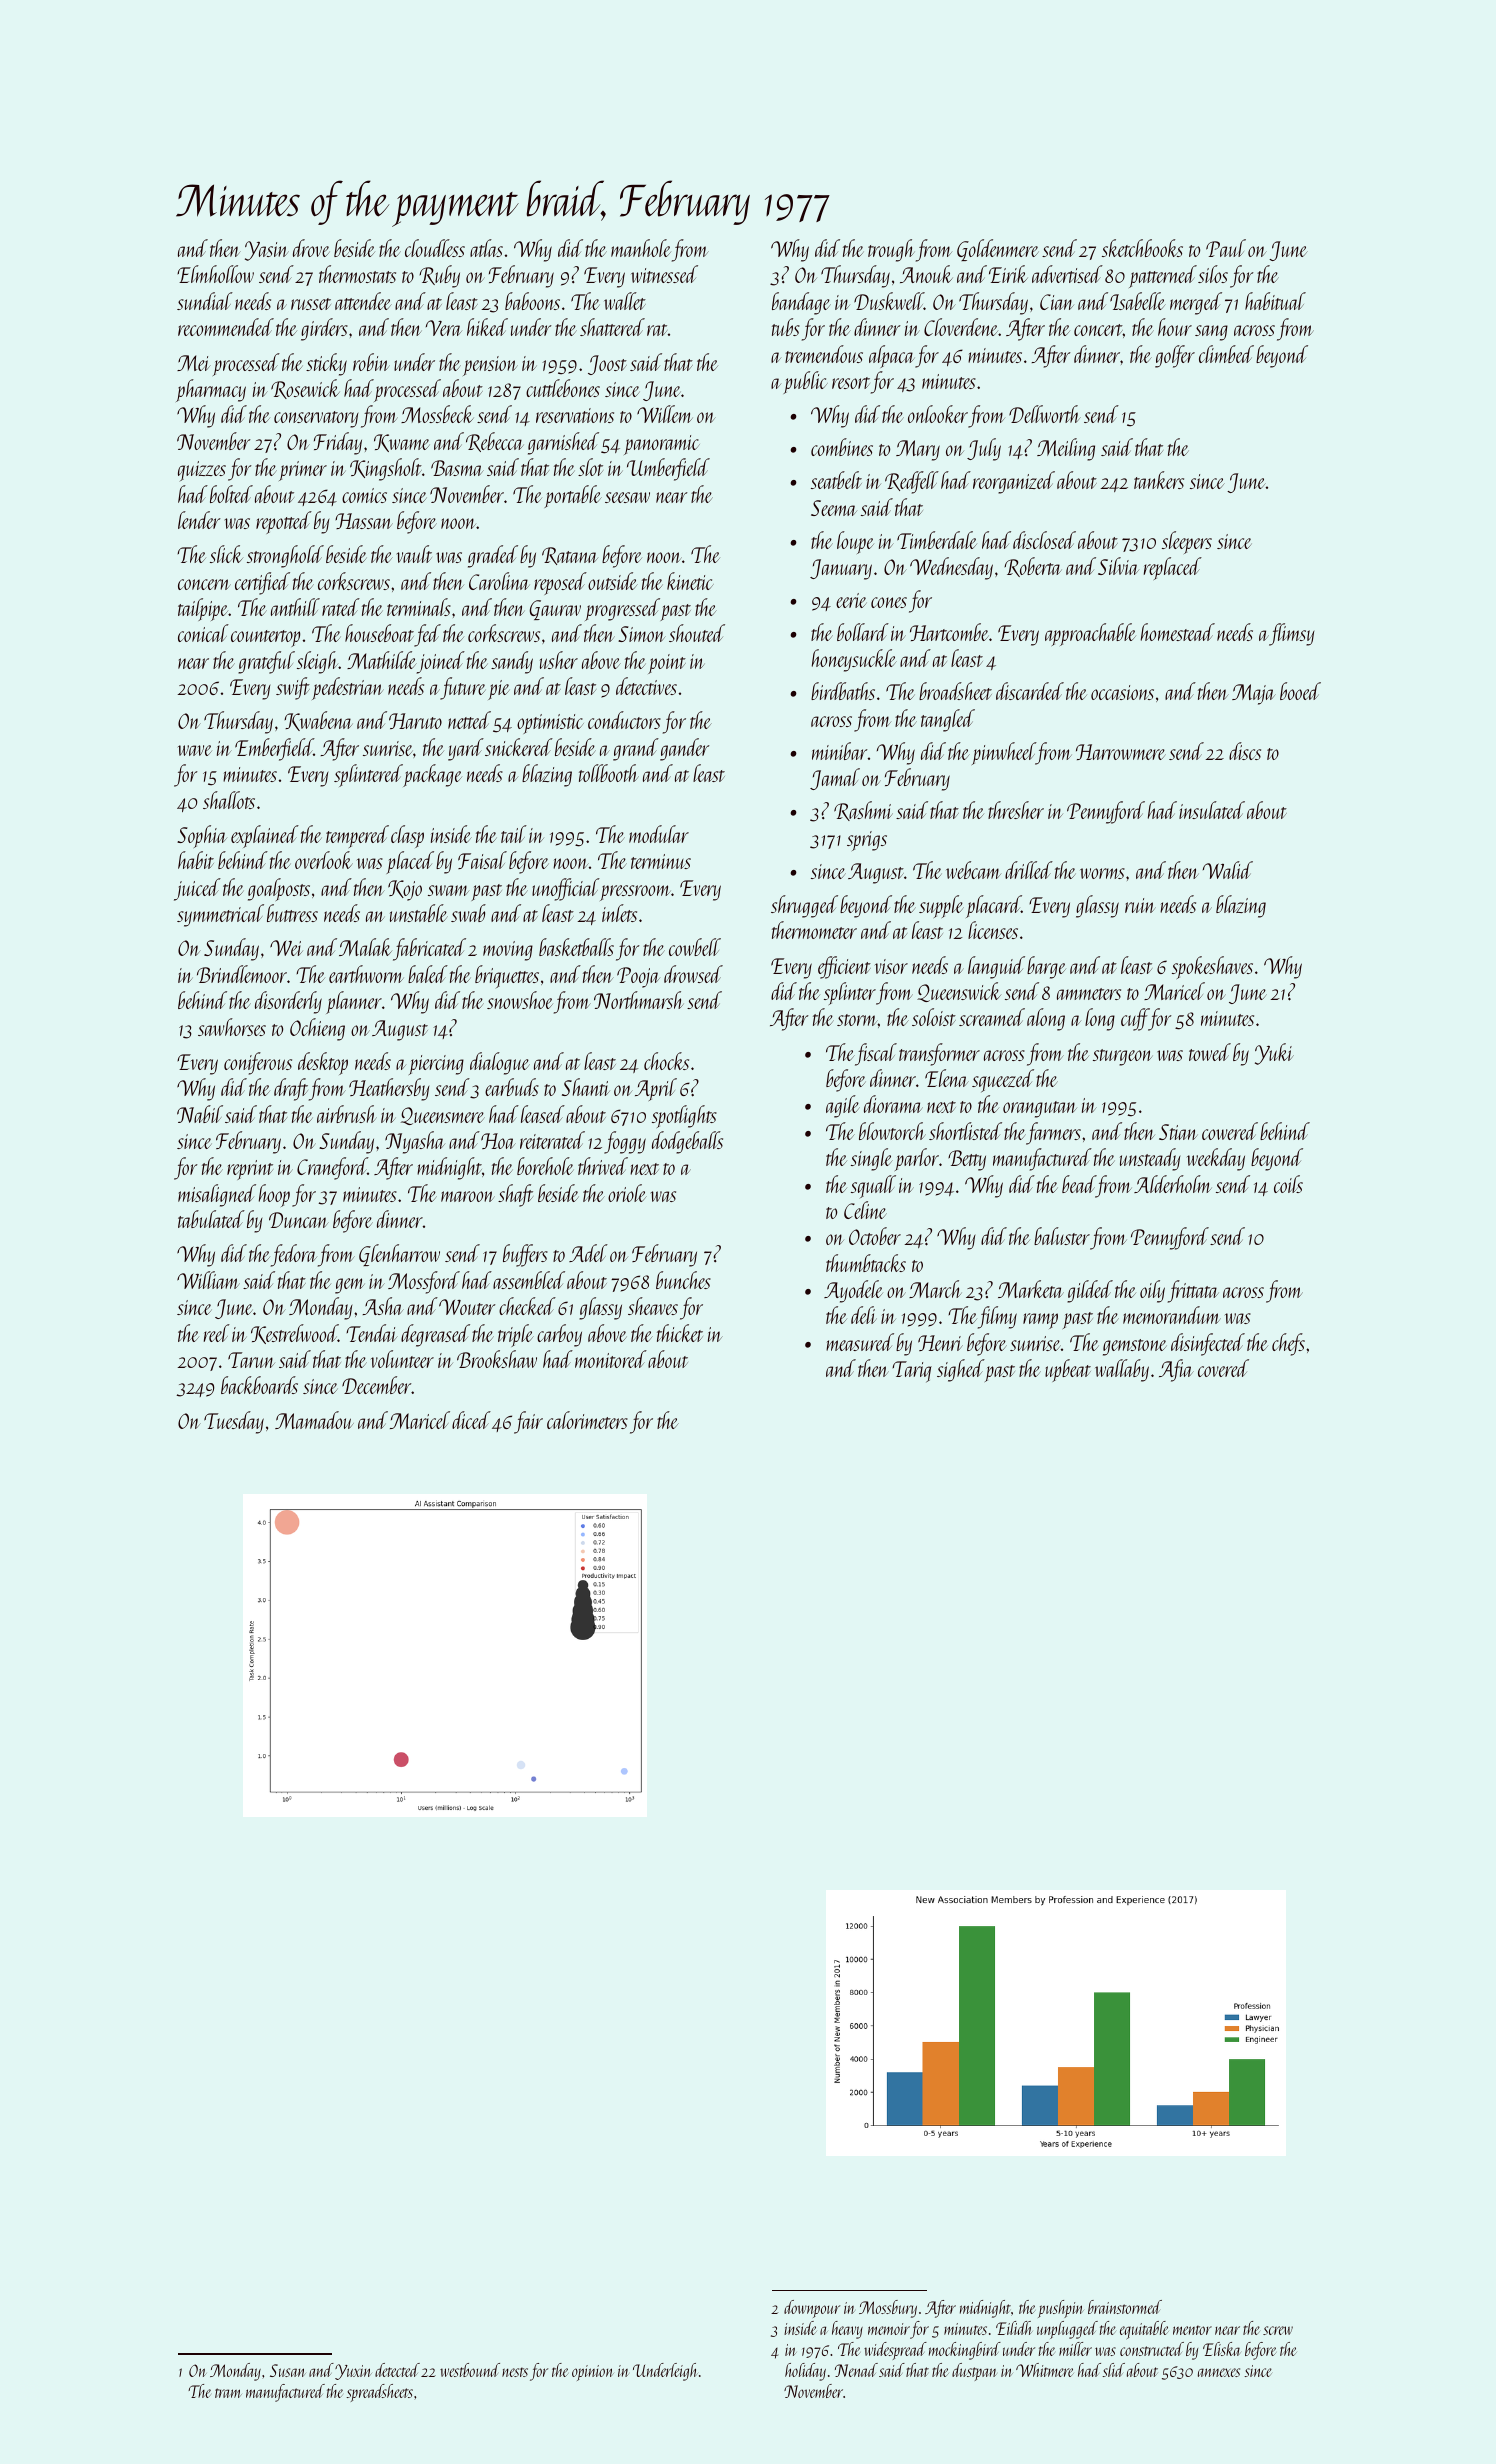 This document has height=2464, width=1496. I want to click on bollard, so click(863, 632).
